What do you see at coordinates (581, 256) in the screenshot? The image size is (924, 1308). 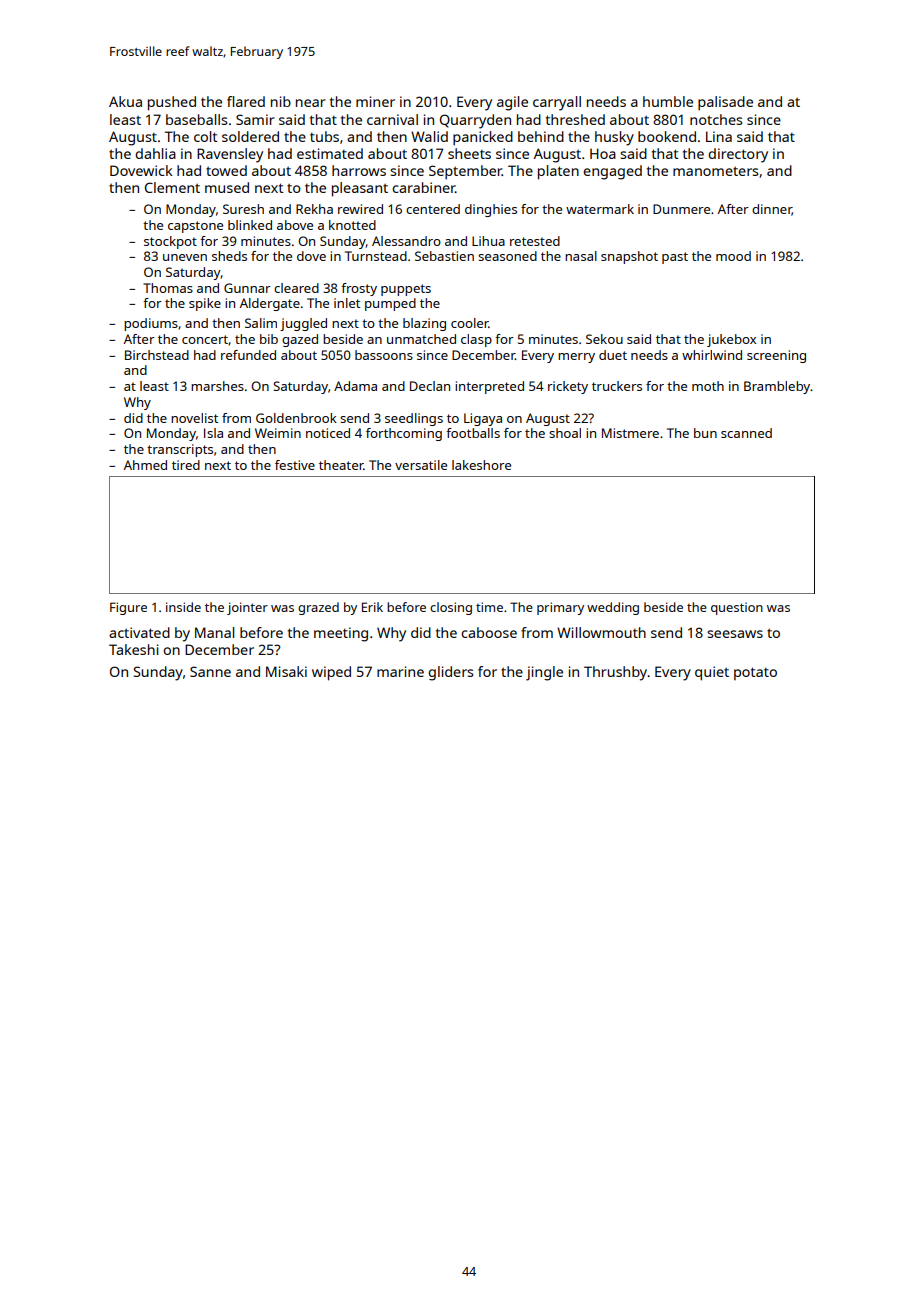 I see `nasal` at bounding box center [581, 256].
